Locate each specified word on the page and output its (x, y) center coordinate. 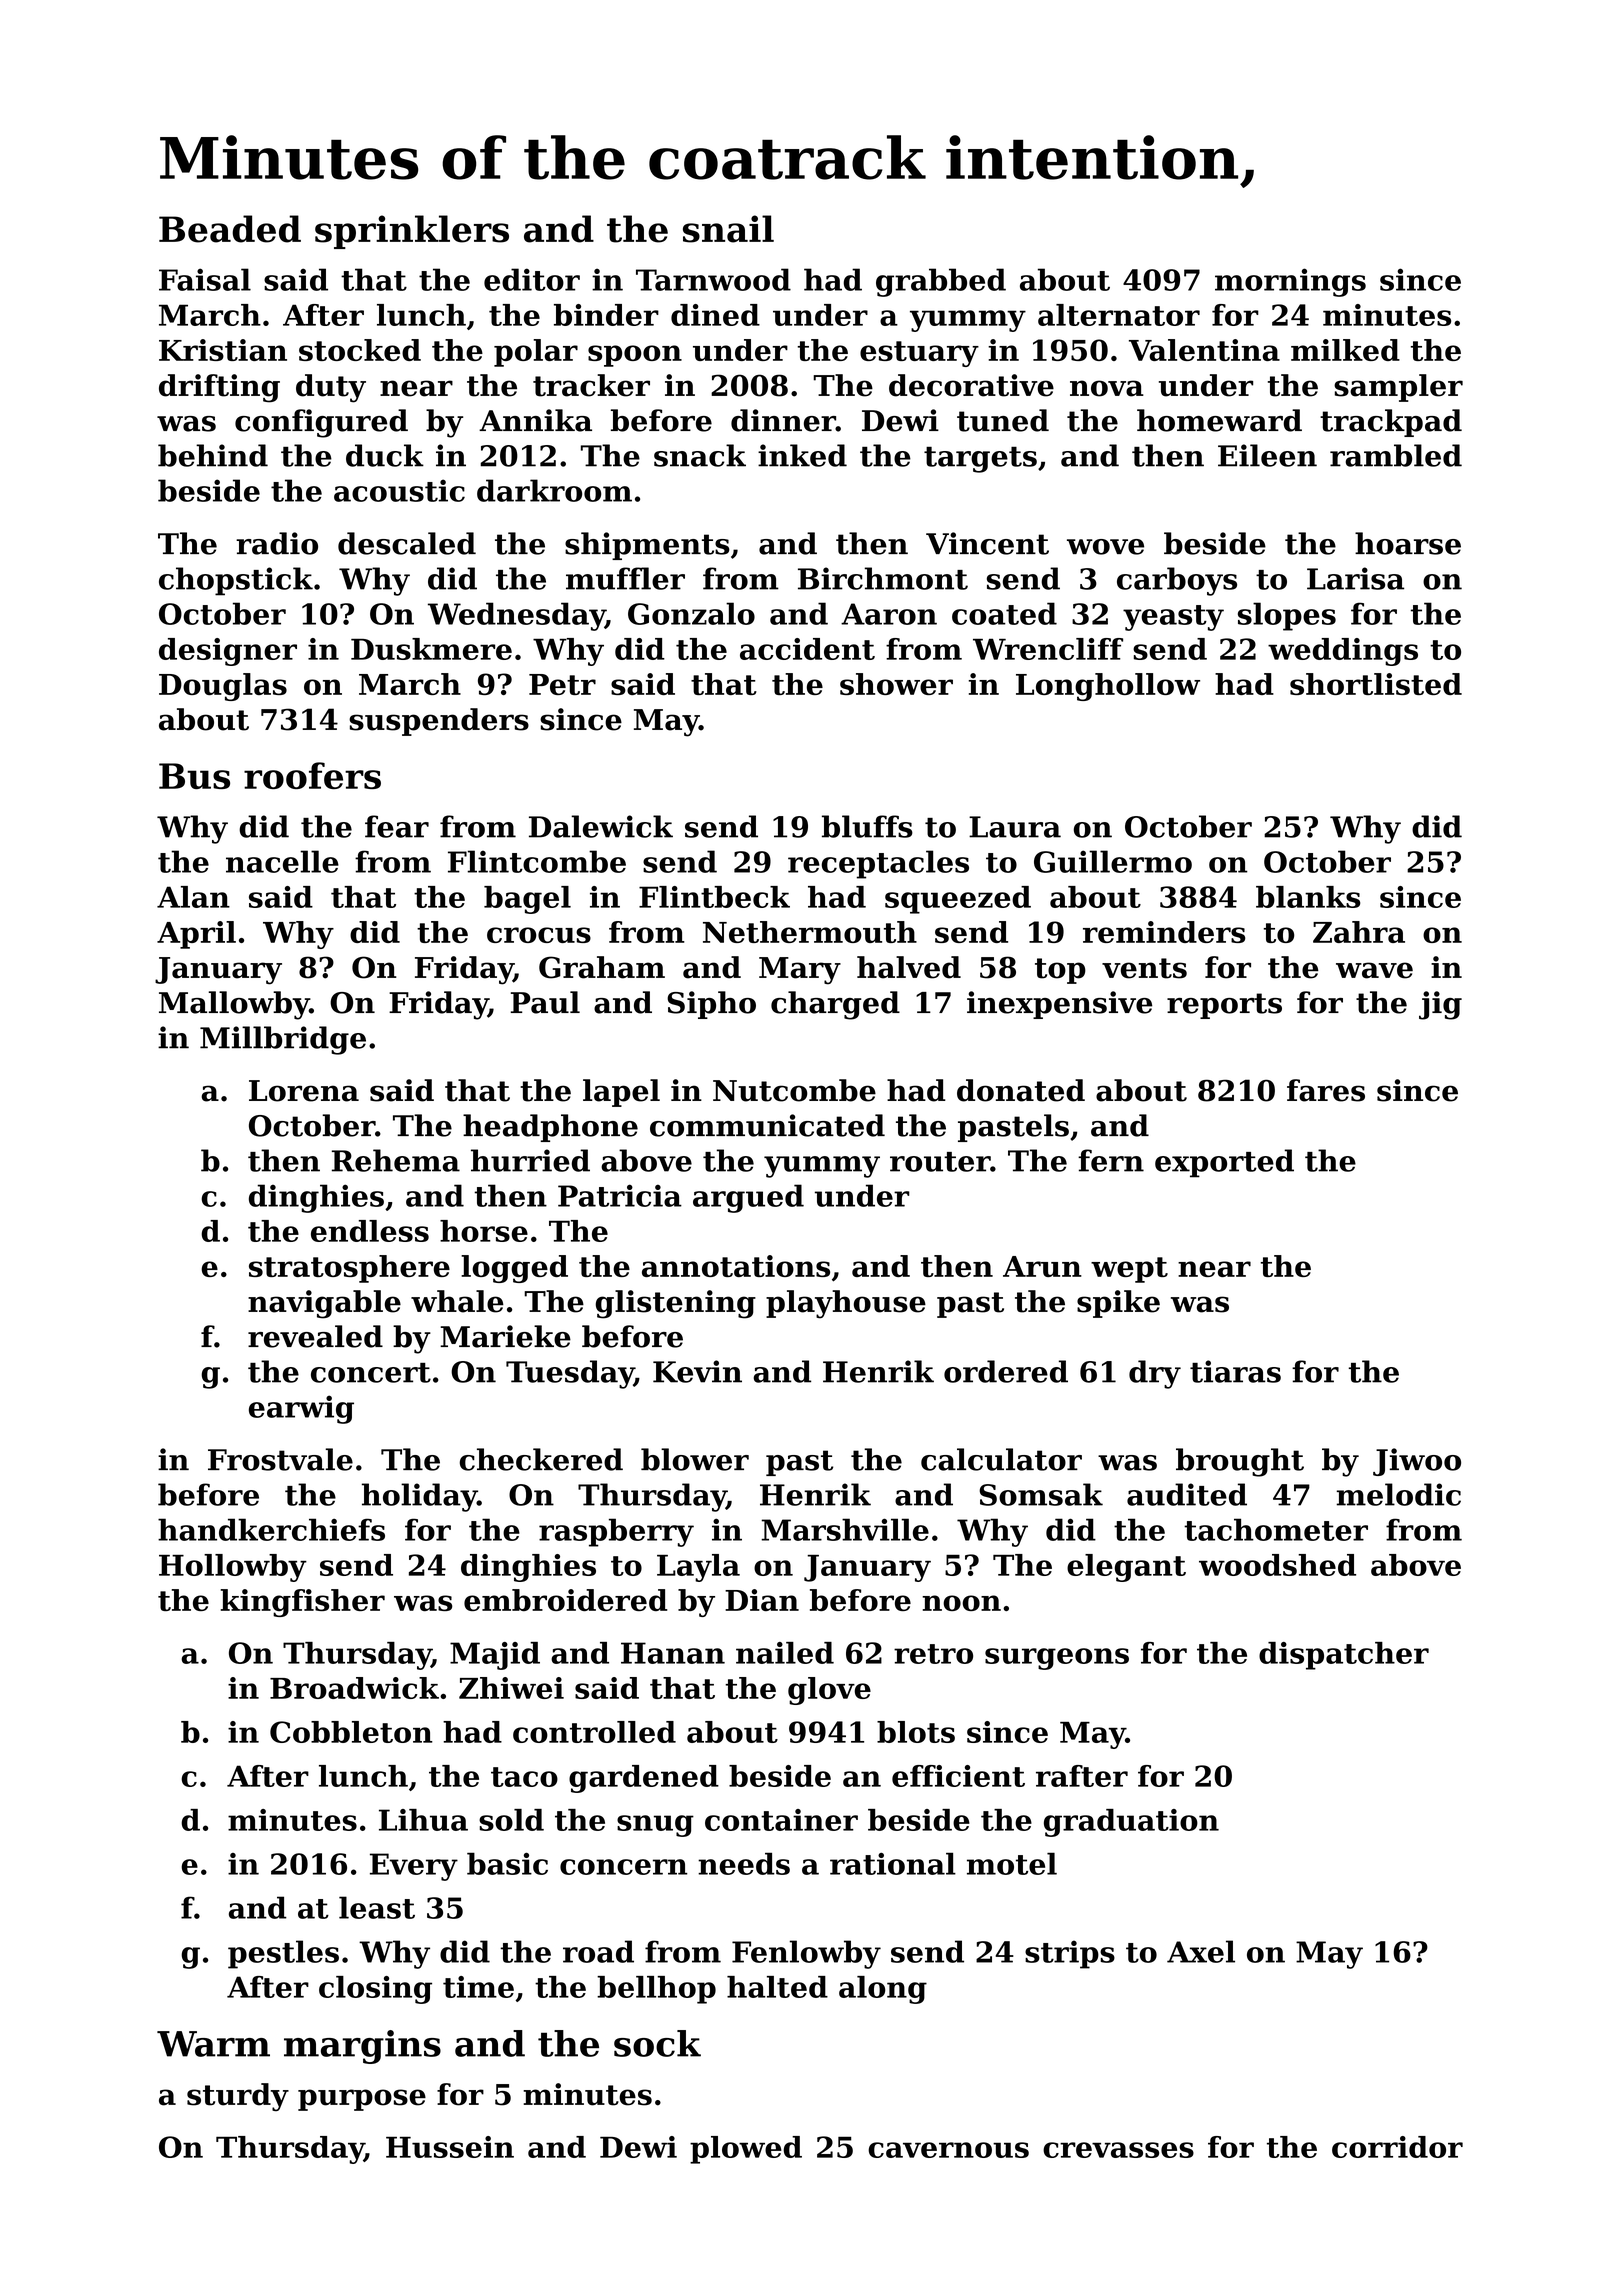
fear (397, 826)
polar (536, 353)
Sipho (711, 1005)
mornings (1290, 282)
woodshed (1277, 1565)
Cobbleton (351, 1732)
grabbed (941, 282)
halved (909, 967)
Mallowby (234, 1005)
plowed (746, 2150)
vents (1144, 968)
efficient (958, 1776)
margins (362, 2047)
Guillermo (1113, 861)
